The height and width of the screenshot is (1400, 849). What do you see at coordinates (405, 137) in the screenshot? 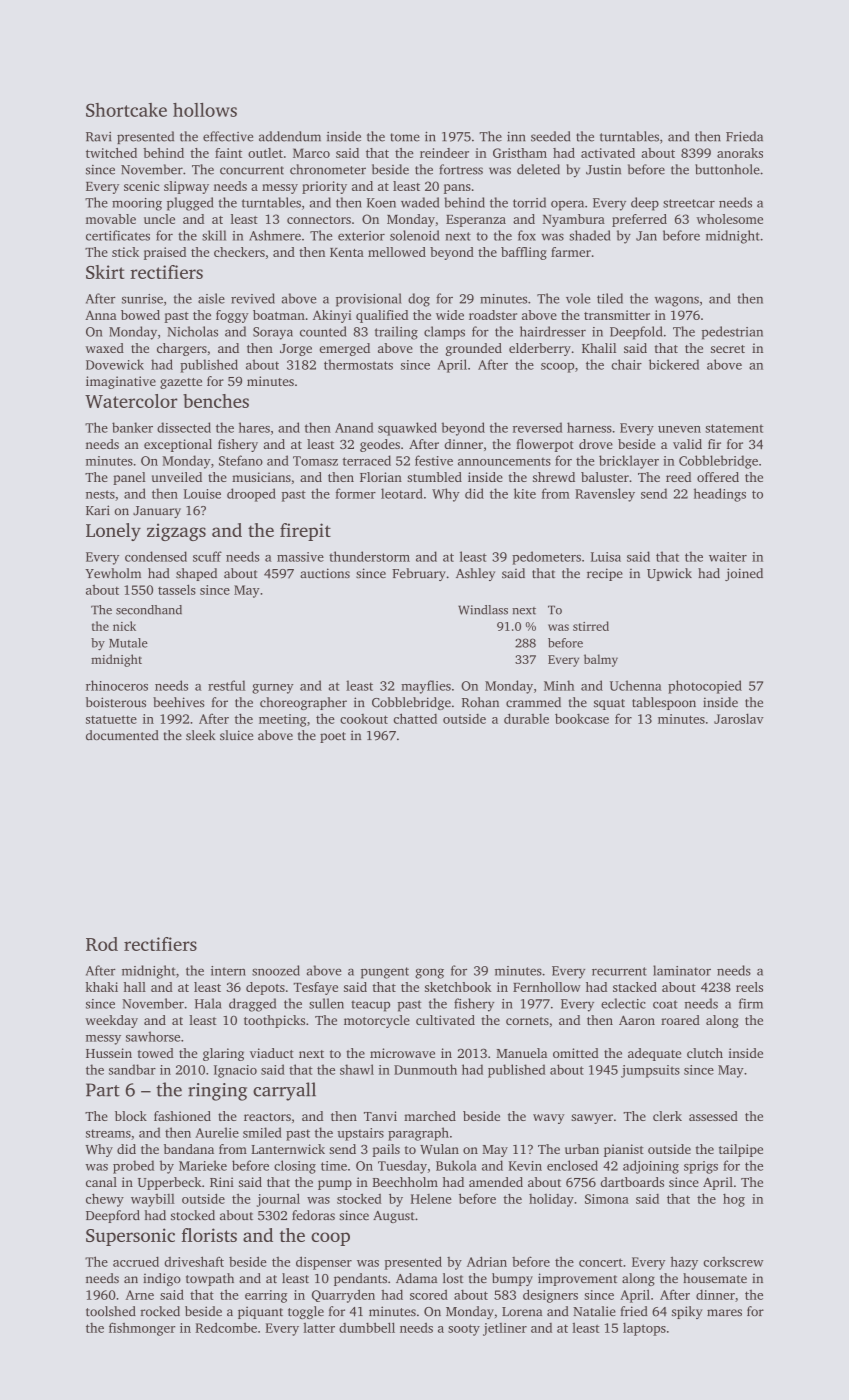
I see `tome` at bounding box center [405, 137].
